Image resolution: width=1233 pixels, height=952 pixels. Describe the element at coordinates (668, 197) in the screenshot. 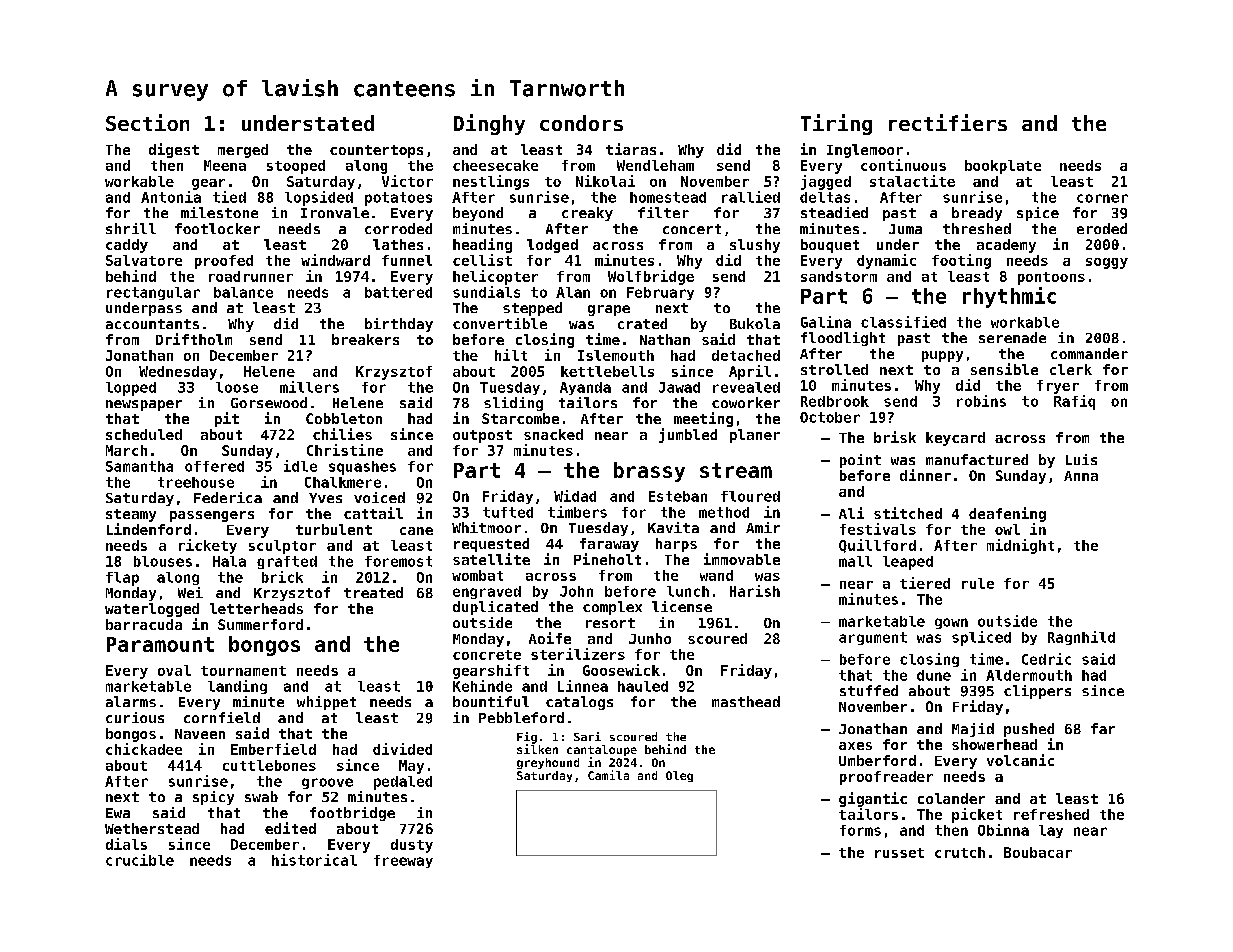

I see `homestead` at that location.
